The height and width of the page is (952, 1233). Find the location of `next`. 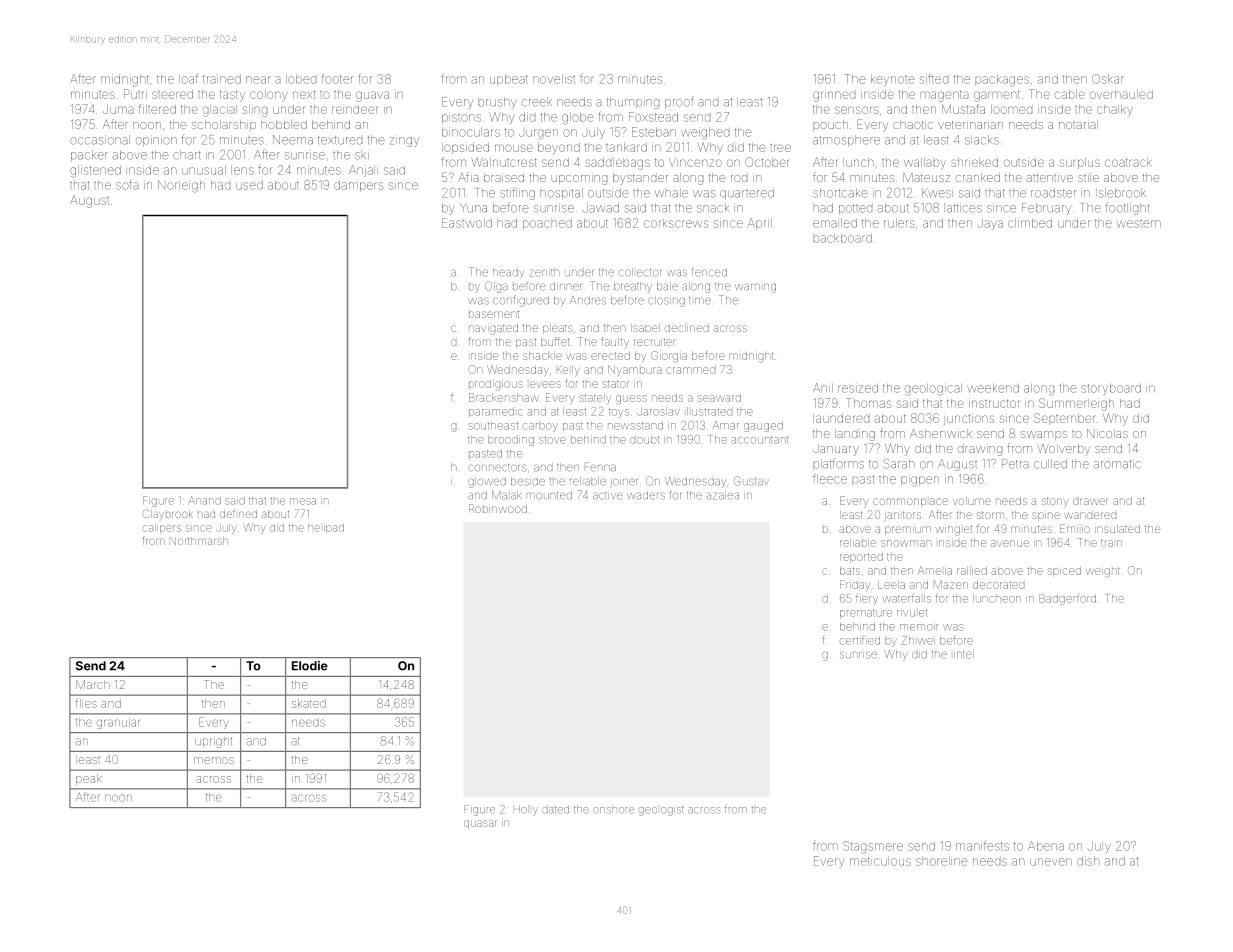

next is located at coordinates (304, 94).
